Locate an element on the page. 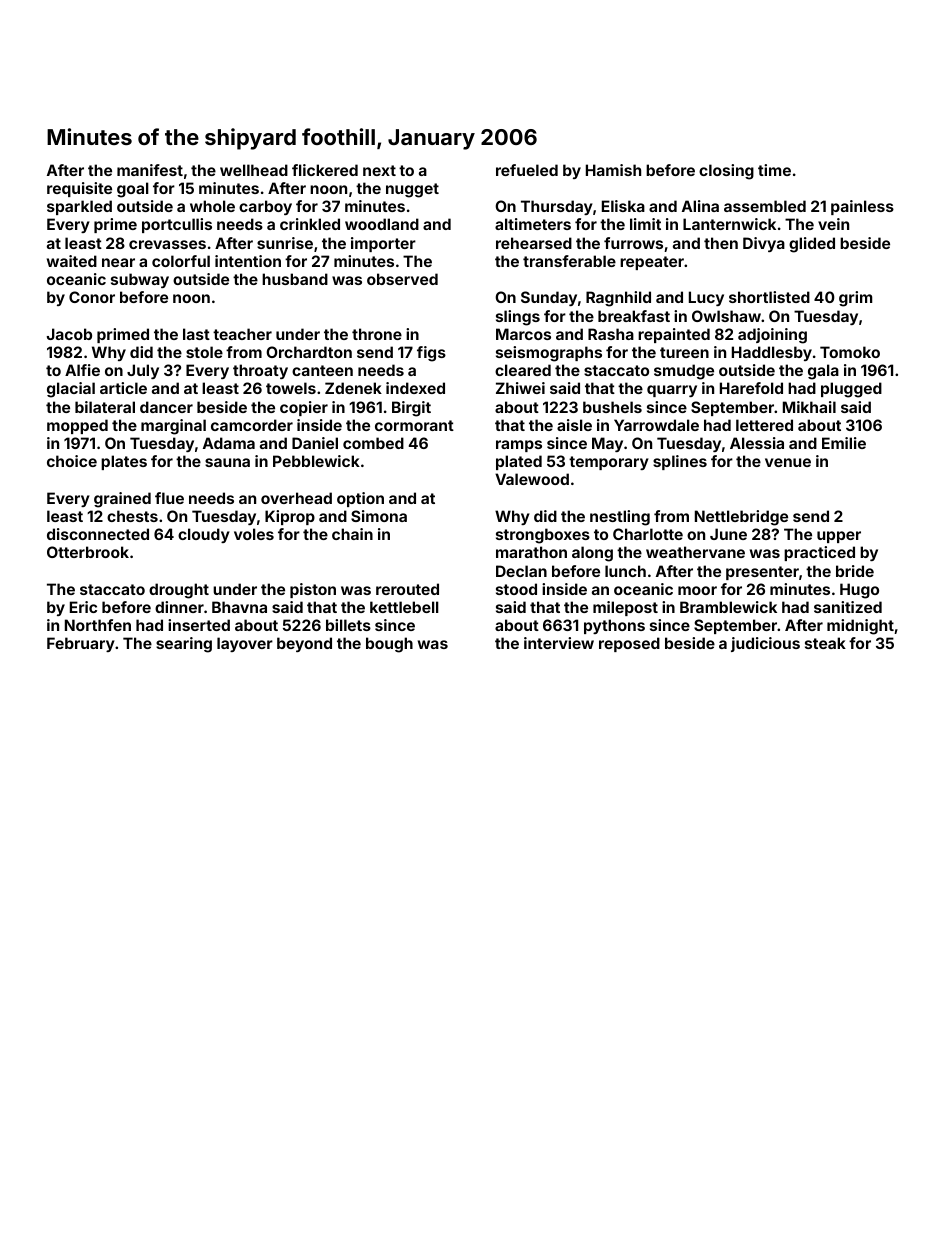 This image has width=952, height=1233. glided is located at coordinates (812, 245).
